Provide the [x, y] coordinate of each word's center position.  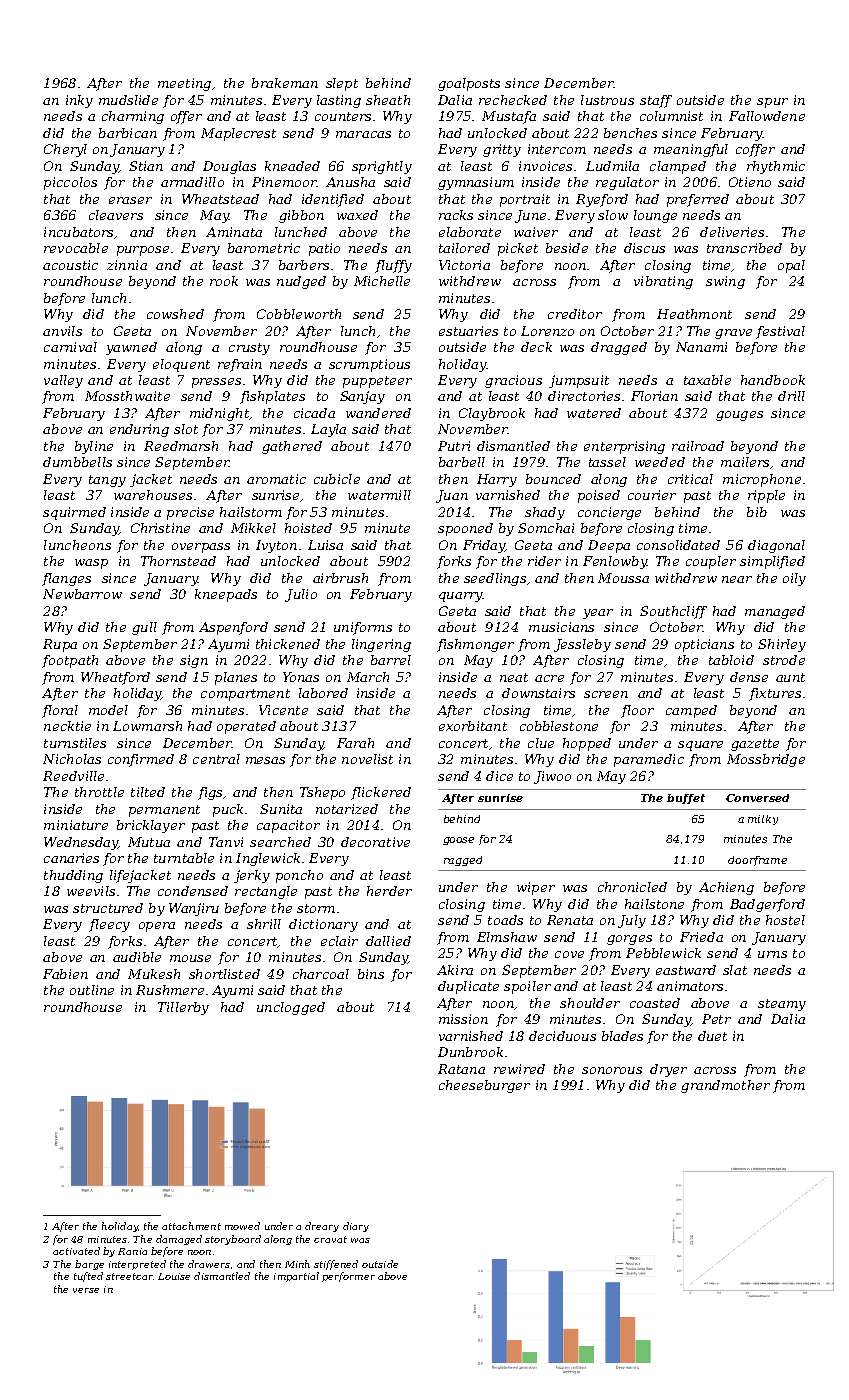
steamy [782, 1005]
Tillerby [183, 1008]
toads [505, 920]
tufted [88, 1277]
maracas [363, 134]
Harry [497, 480]
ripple [766, 496]
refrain [240, 365]
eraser [130, 200]
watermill [379, 495]
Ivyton [276, 546]
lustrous [607, 100]
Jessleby [582, 645]
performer [348, 1277]
